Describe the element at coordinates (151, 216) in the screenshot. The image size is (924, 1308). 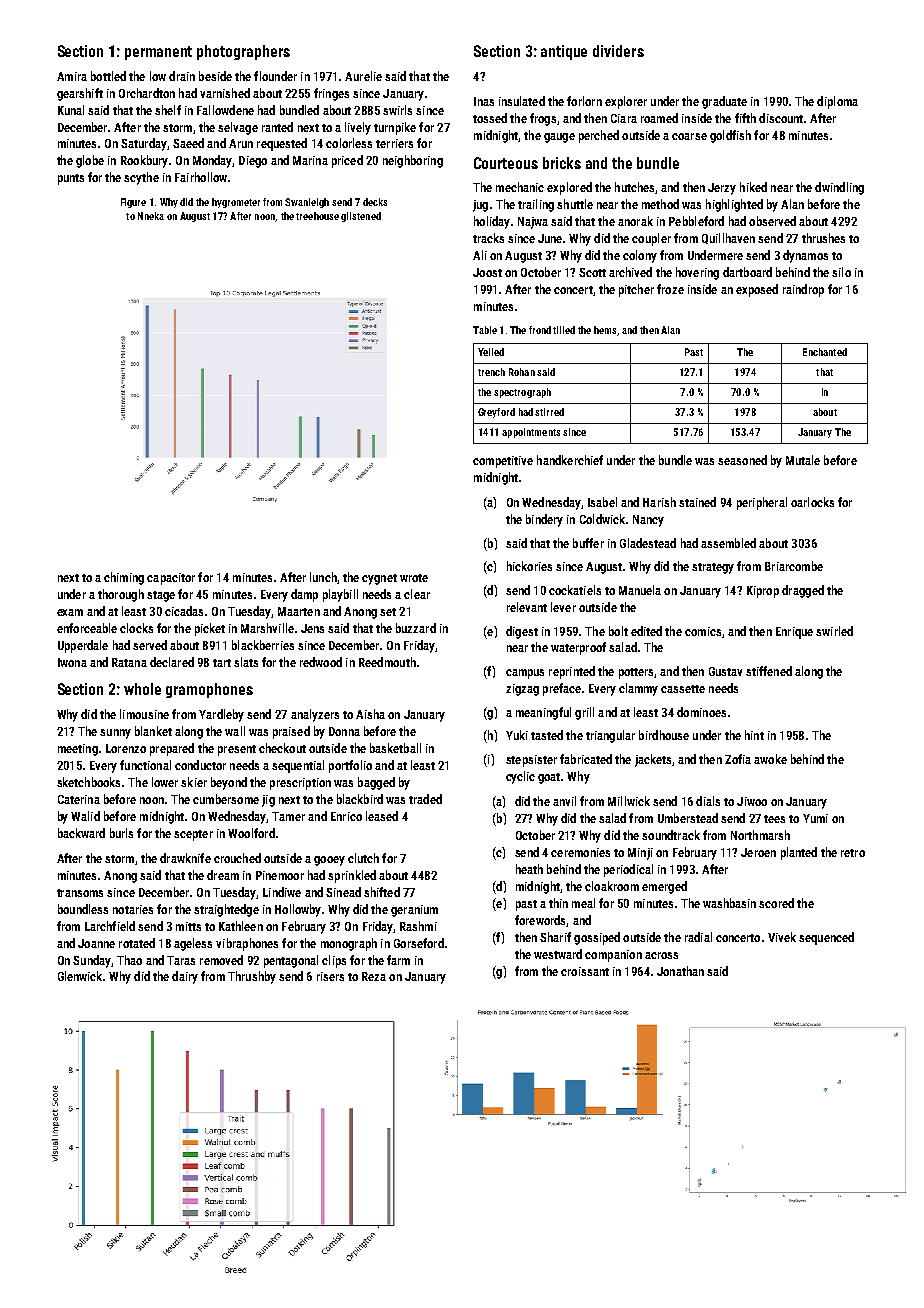
I see `Nneka` at that location.
